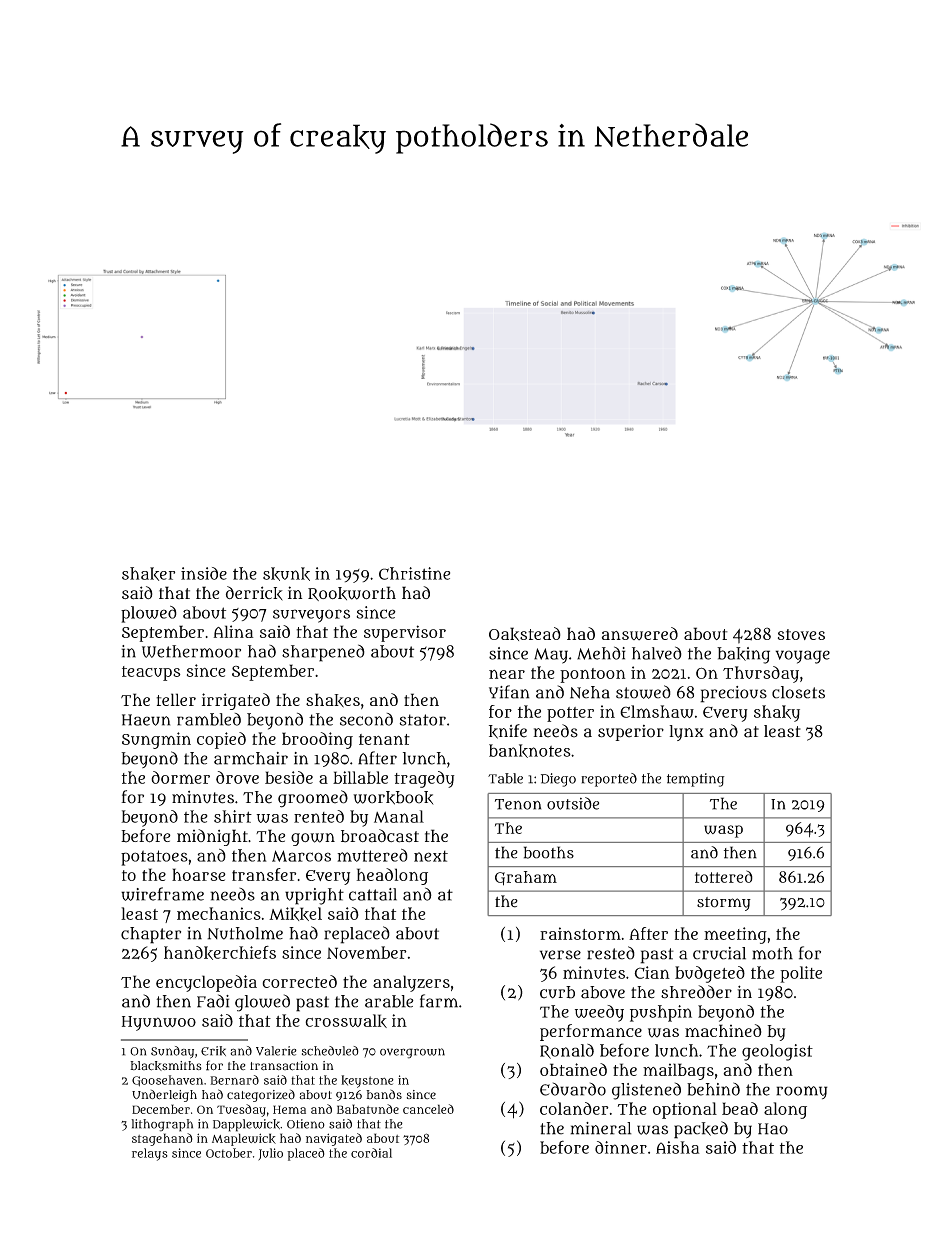  Describe the element at coordinates (558, 780) in the document. I see `Diego` at that location.
